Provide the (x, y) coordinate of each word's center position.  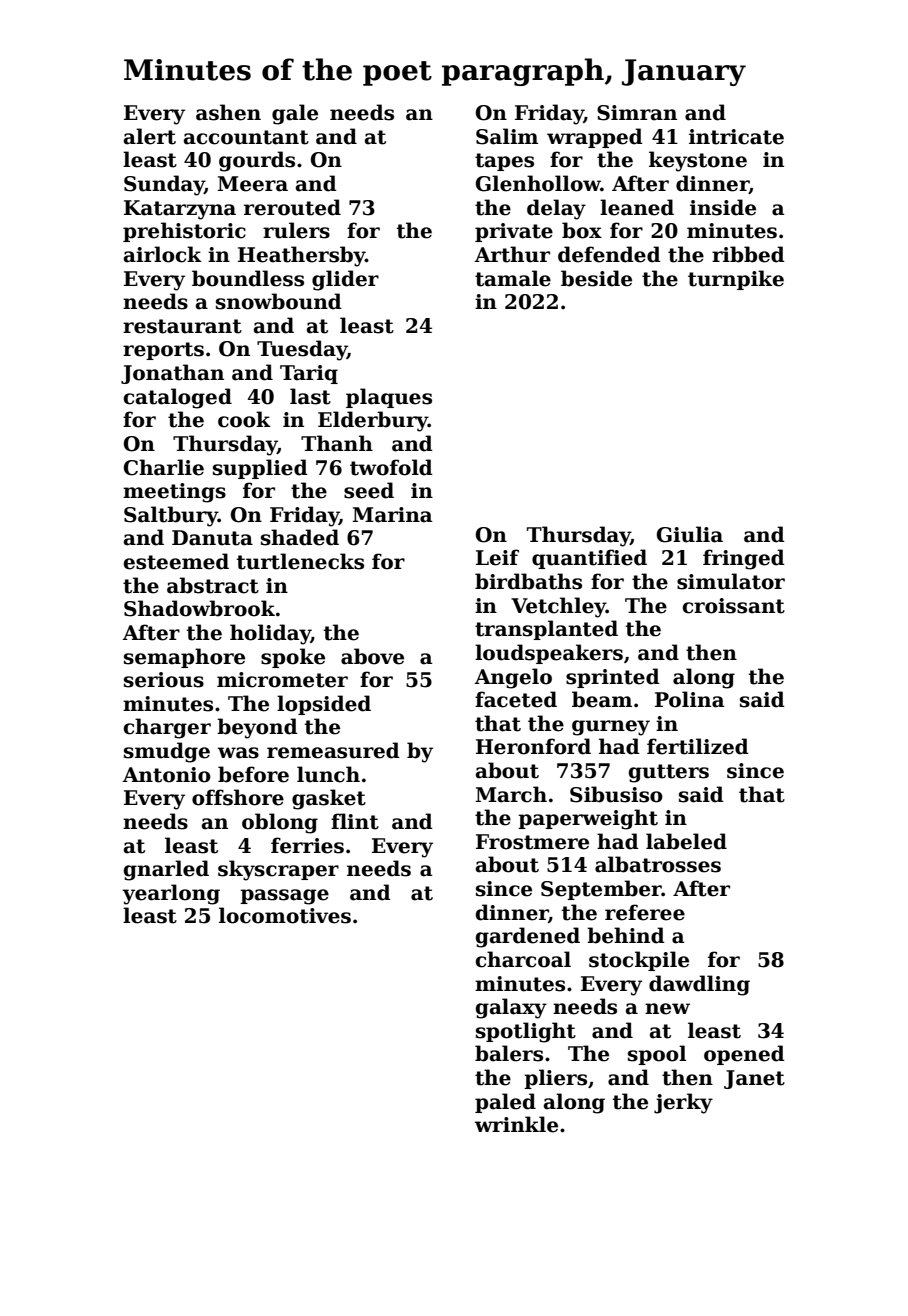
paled (505, 1103)
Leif (497, 557)
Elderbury (373, 421)
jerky (683, 1103)
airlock (163, 254)
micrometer (282, 680)
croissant (734, 606)
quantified (589, 559)
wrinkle (516, 1124)
